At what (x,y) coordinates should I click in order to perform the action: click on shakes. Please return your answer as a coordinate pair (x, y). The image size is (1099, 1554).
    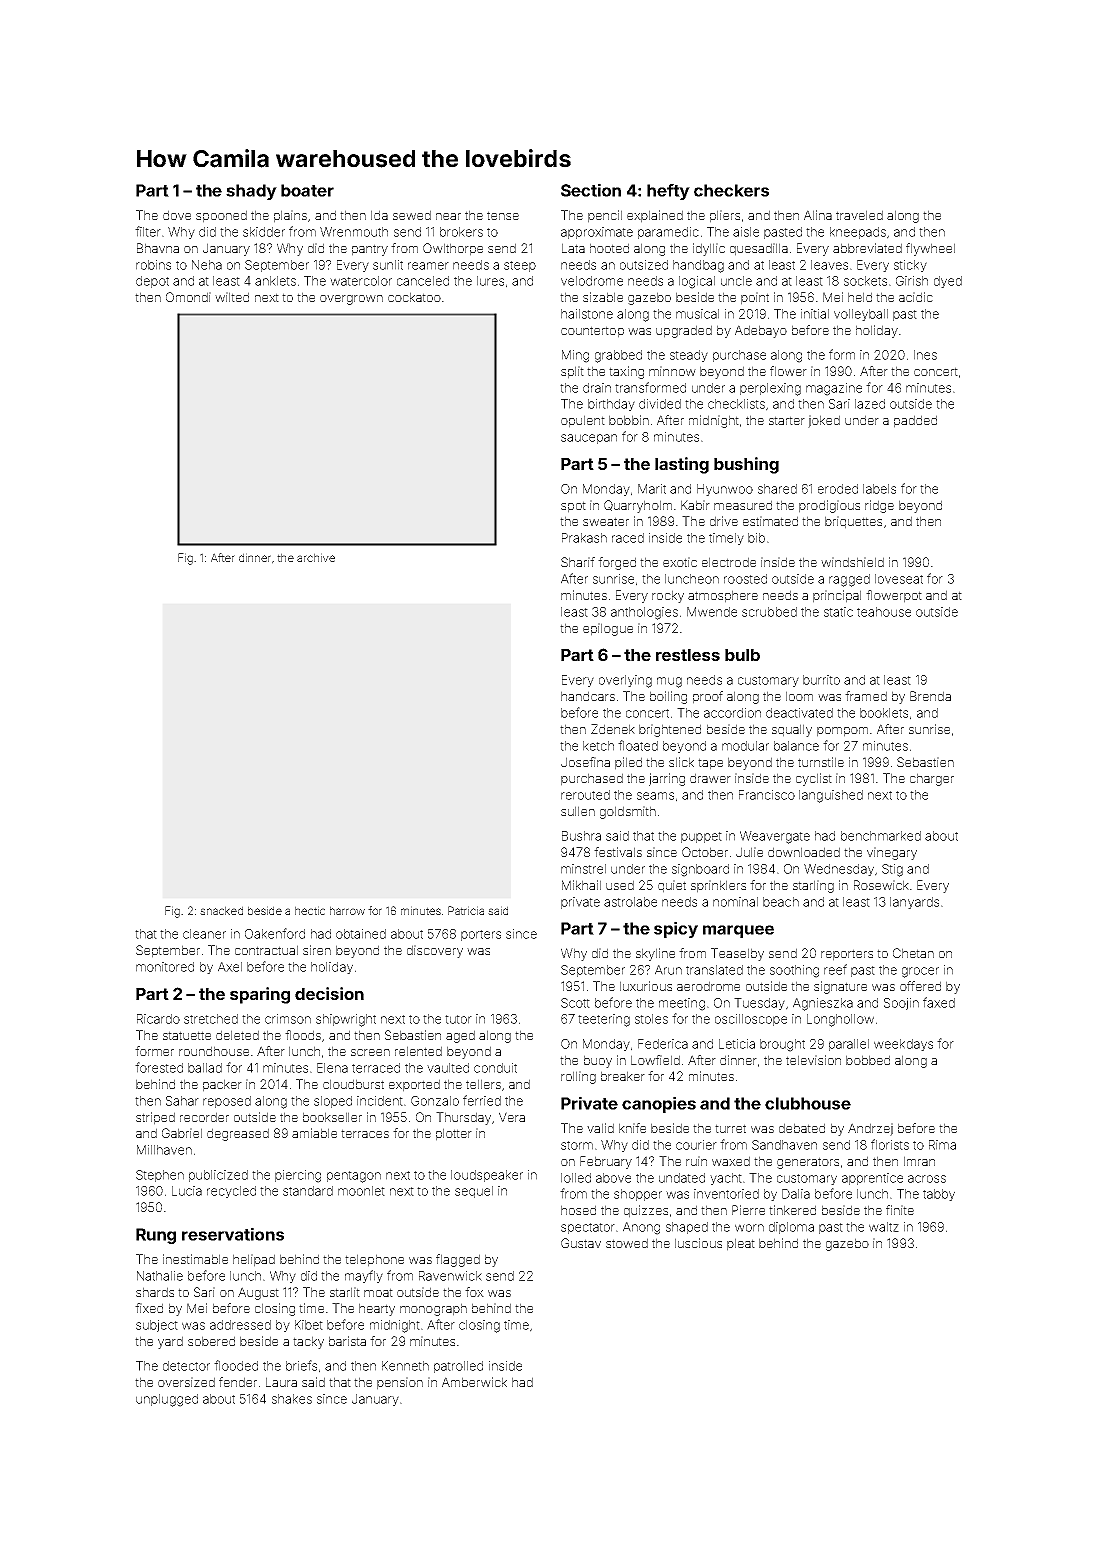
    Looking at the image, I should click on (292, 1399).
